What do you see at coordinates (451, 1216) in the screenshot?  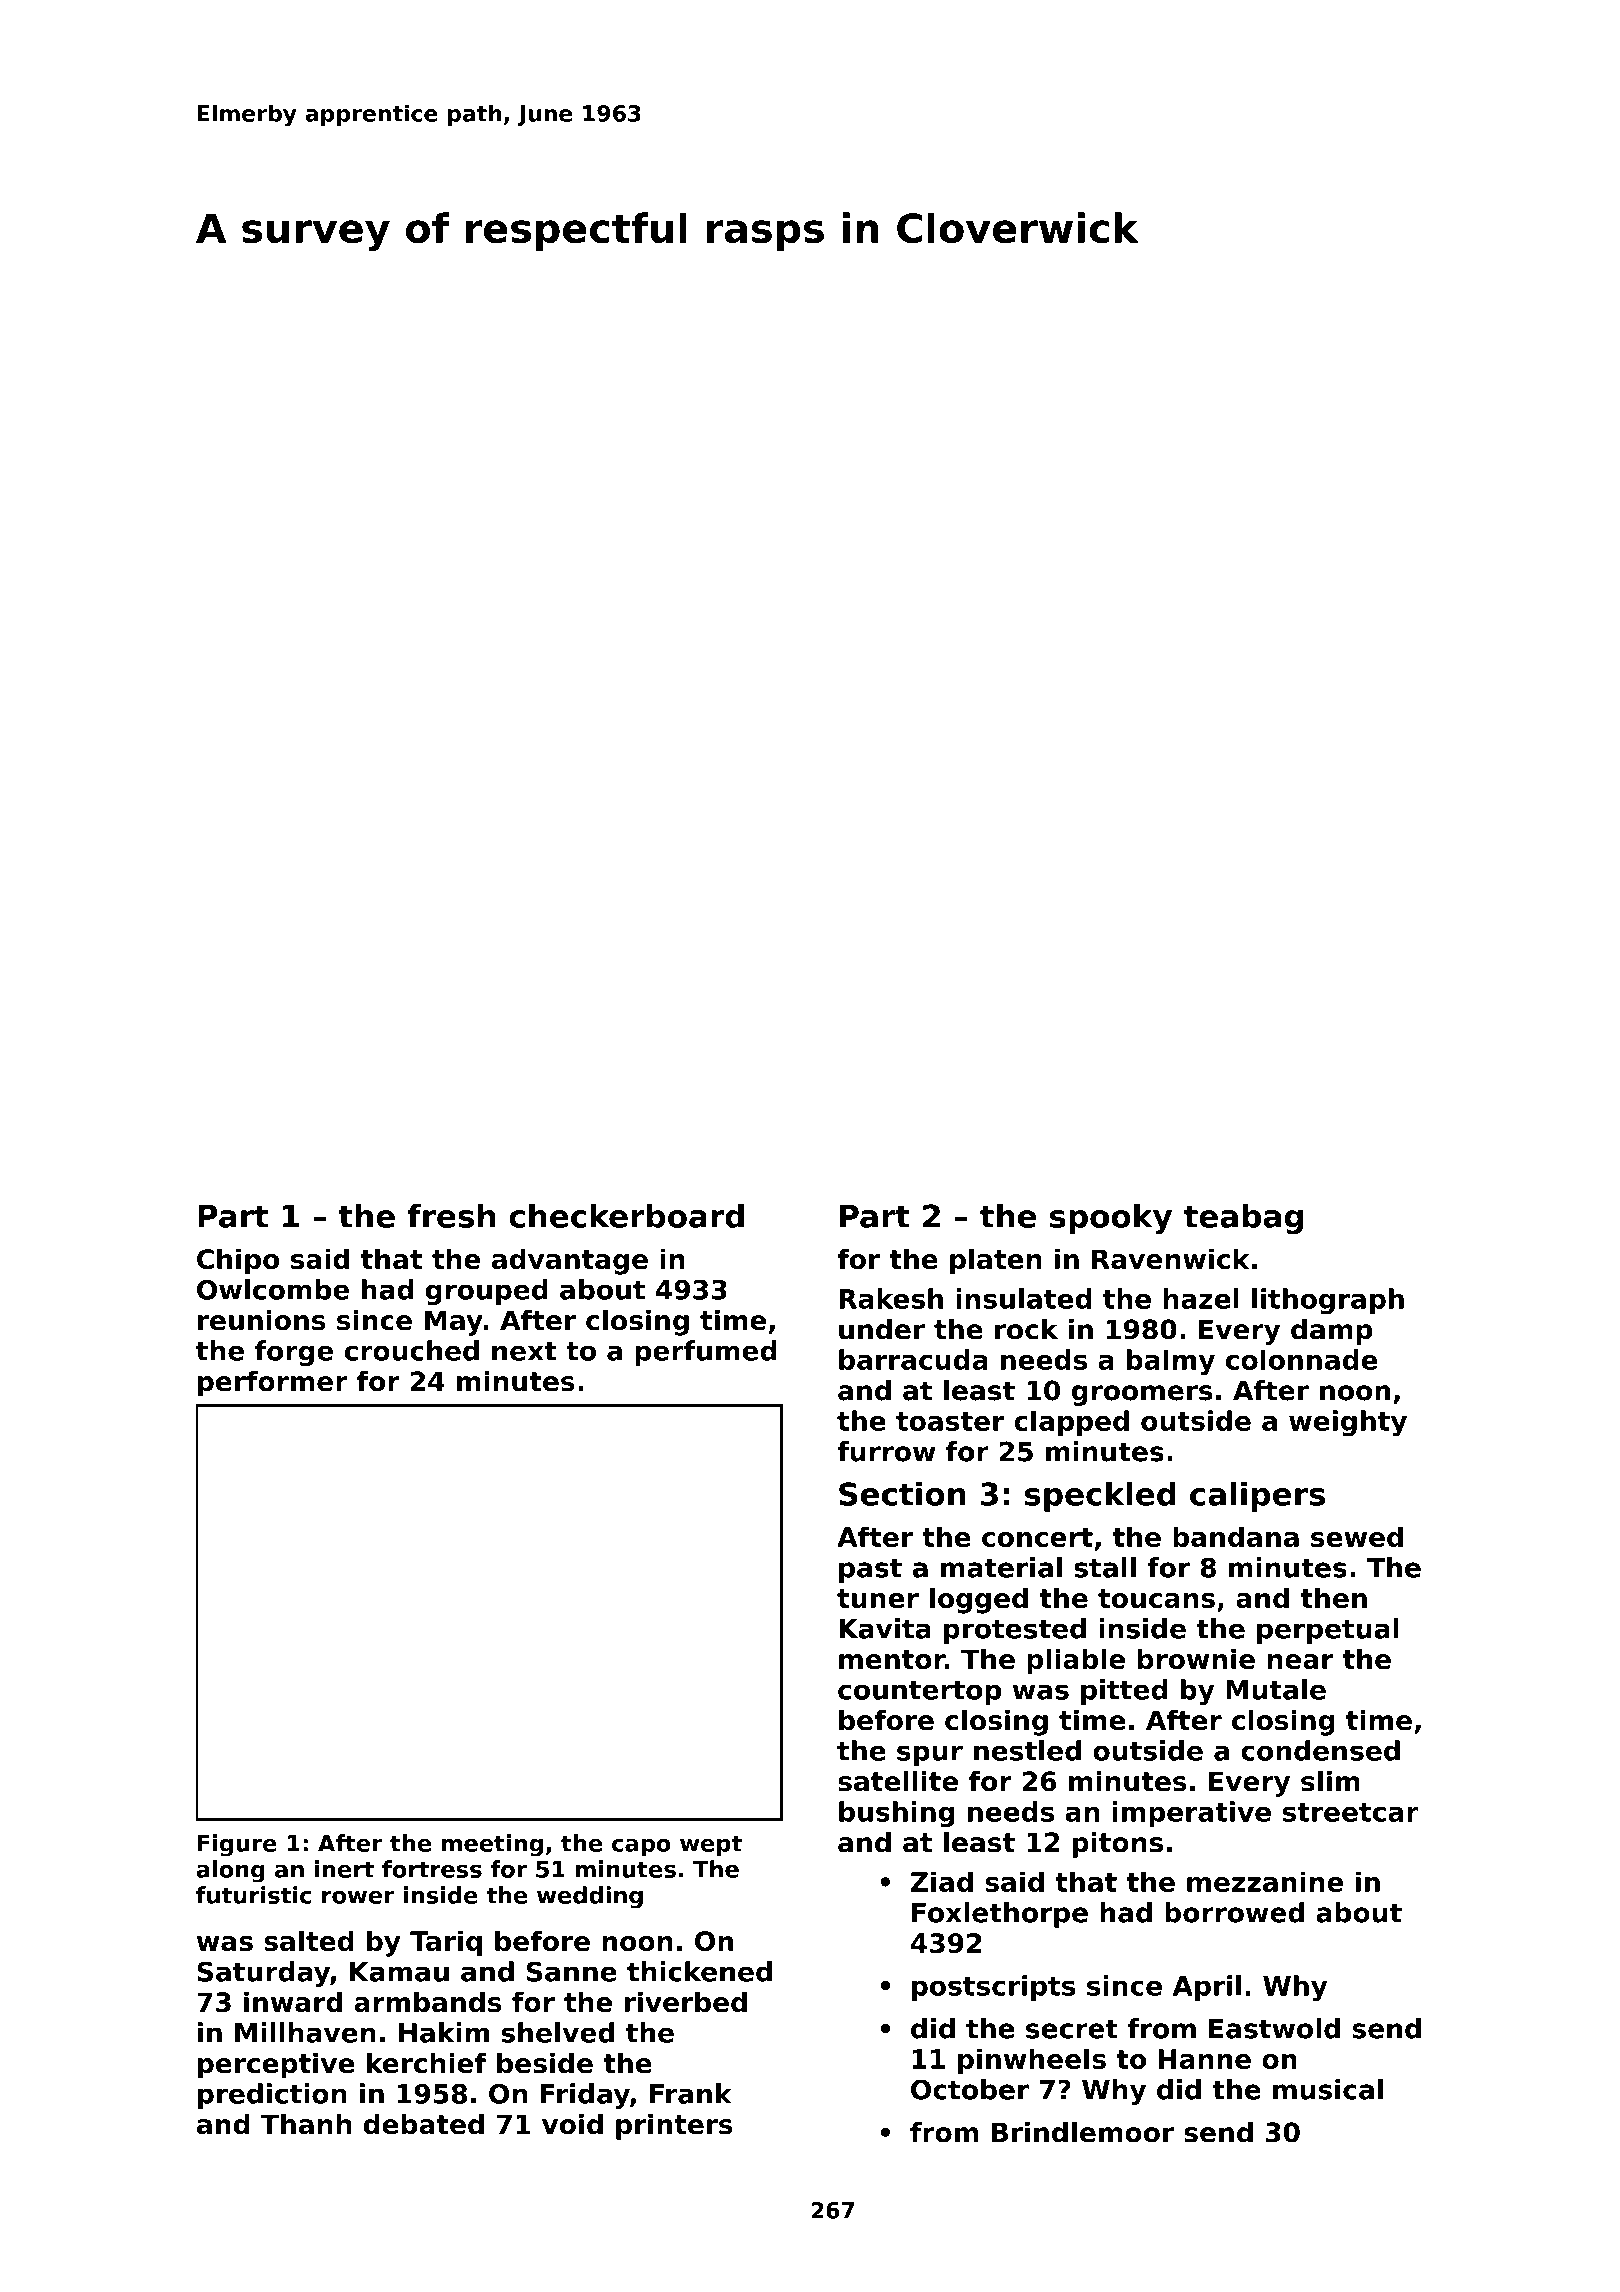 I see `fresh` at bounding box center [451, 1216].
